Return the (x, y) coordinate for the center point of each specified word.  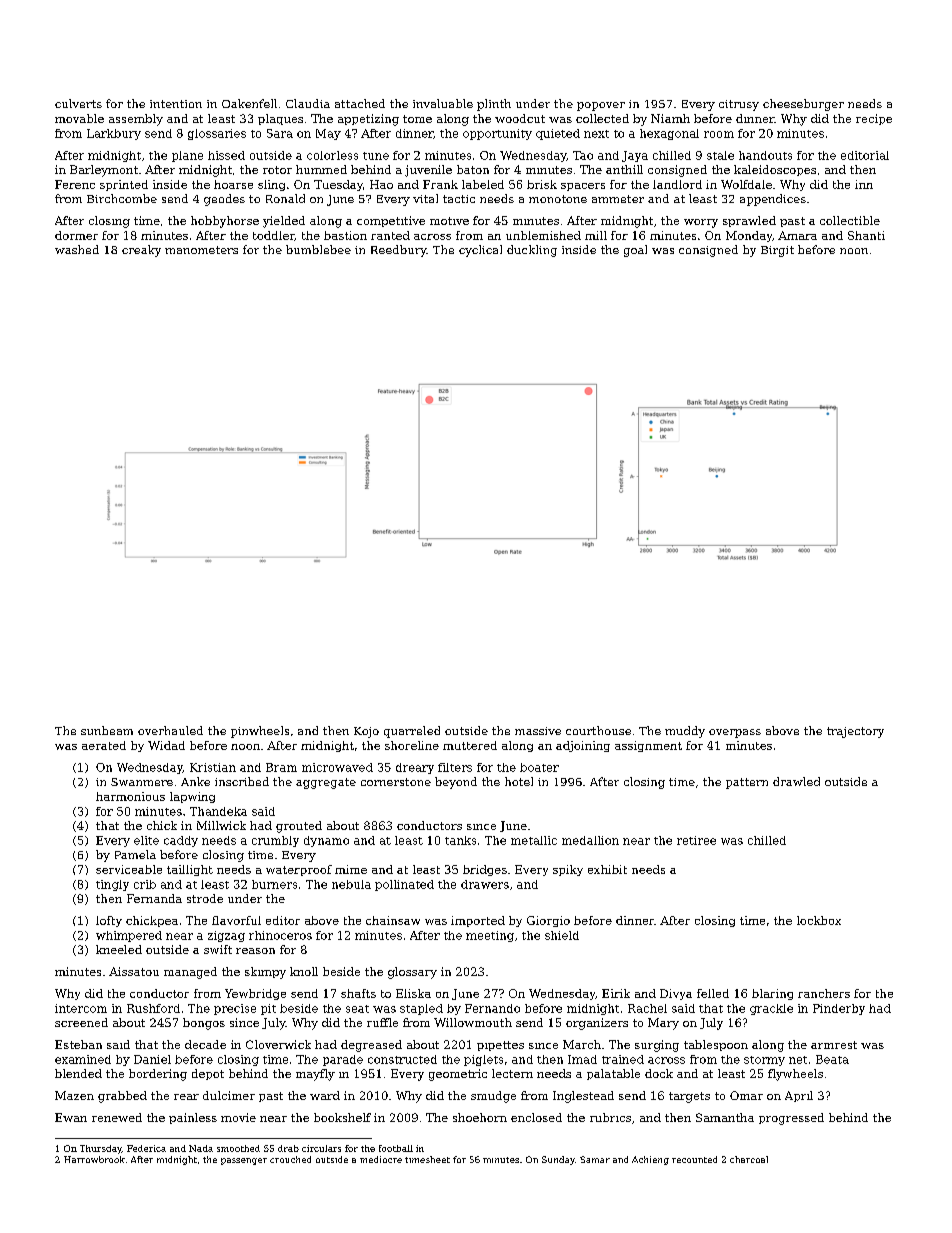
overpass (735, 733)
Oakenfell (249, 103)
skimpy (265, 973)
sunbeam (107, 730)
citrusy (739, 105)
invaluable (443, 103)
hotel (519, 781)
